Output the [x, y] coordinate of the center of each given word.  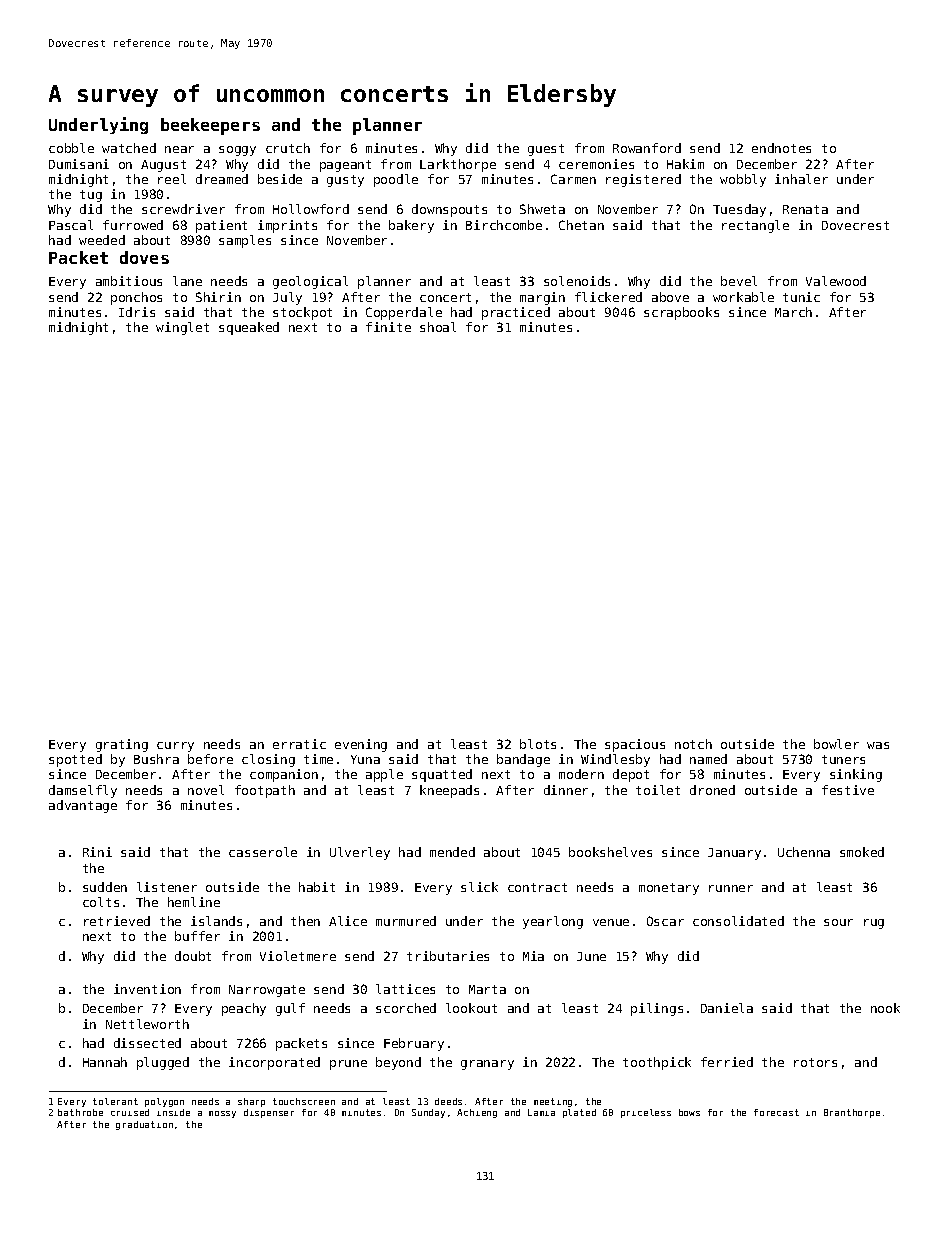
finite [388, 327]
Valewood [836, 281]
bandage [523, 760]
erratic [299, 744]
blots [538, 744]
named [708, 759]
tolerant [115, 1101]
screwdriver [183, 209]
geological [310, 282]
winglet [182, 328]
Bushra [156, 759]
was [878, 745]
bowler [836, 744]
